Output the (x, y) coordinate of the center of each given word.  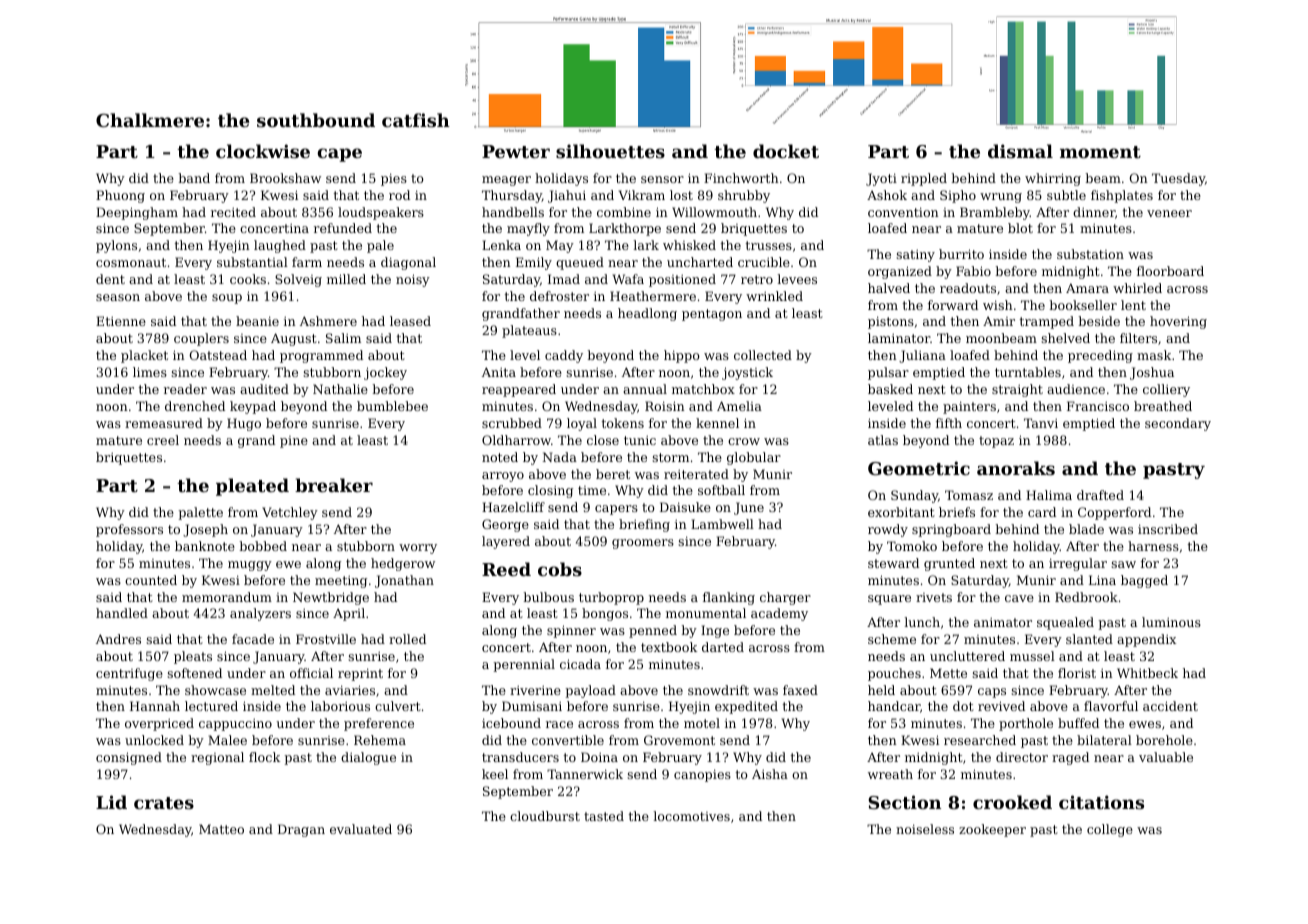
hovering (1178, 322)
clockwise (263, 151)
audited (264, 389)
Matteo (221, 829)
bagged (1144, 581)
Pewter (516, 151)
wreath (890, 774)
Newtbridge (331, 598)
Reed (506, 569)
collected (763, 355)
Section (904, 802)
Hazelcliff (513, 507)
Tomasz (969, 495)
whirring (1053, 179)
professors (129, 530)
